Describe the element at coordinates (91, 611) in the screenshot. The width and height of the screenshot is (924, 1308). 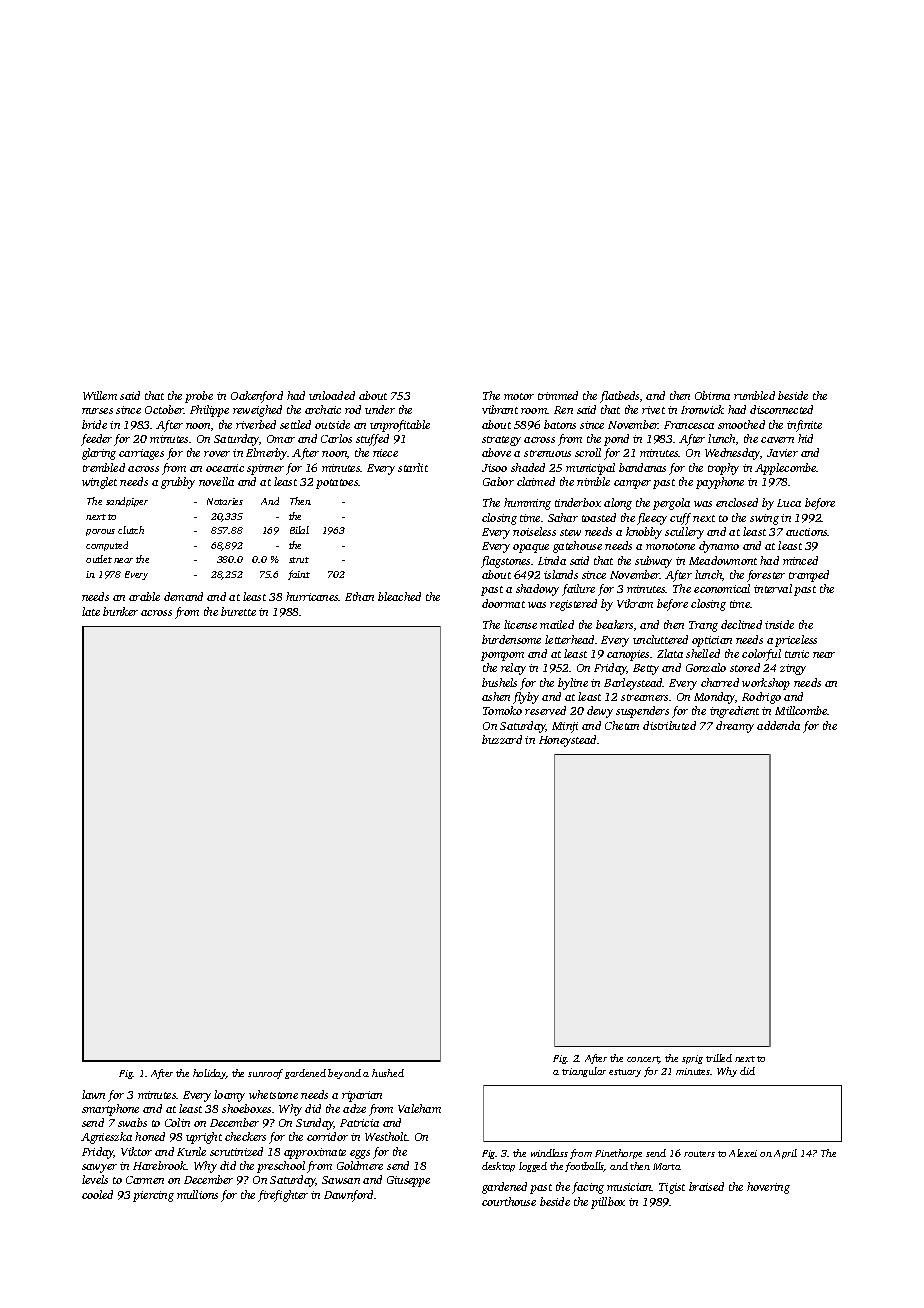
I see `late` at that location.
